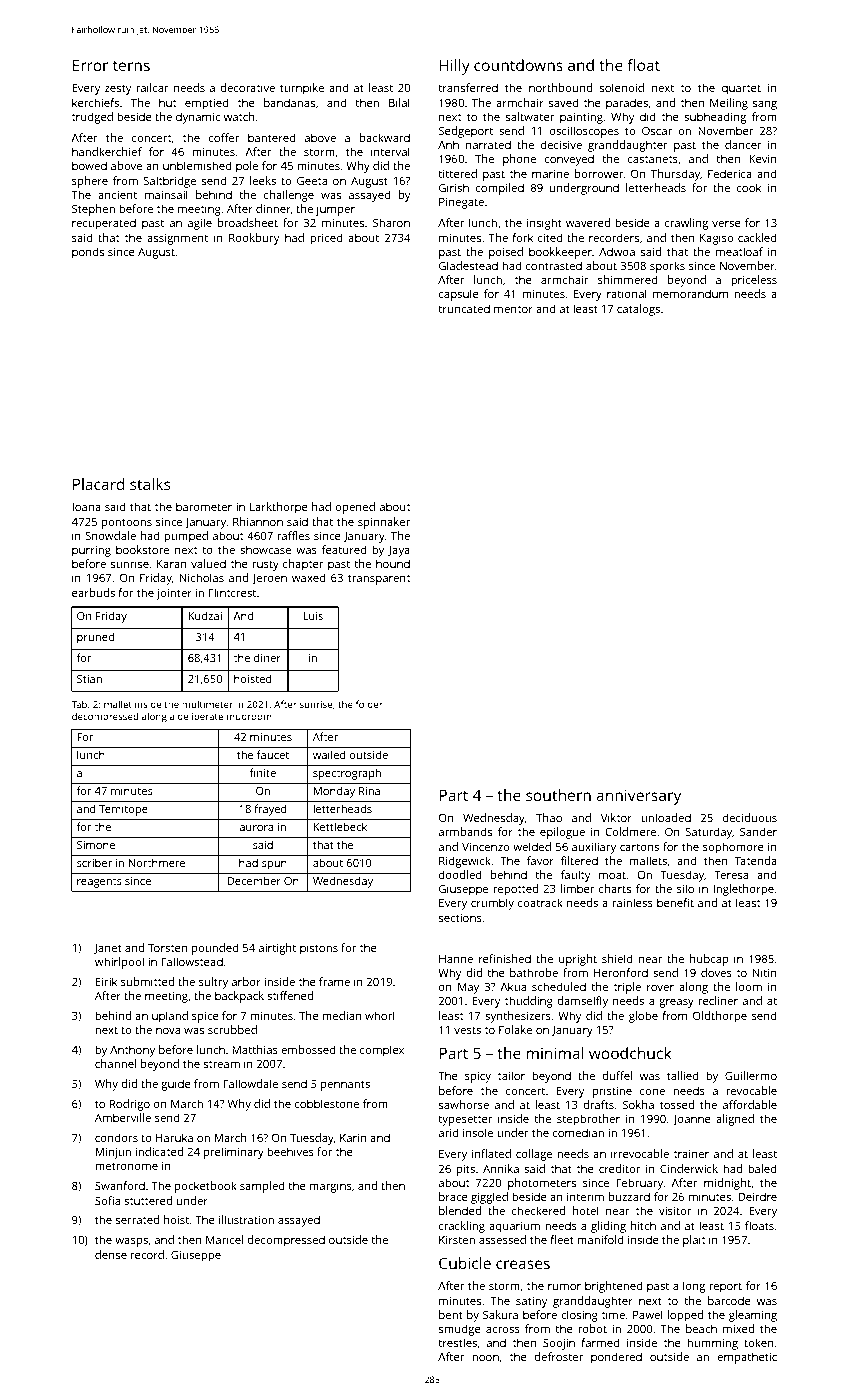 This screenshot has width=849, height=1400. Describe the element at coordinates (308, 1049) in the screenshot. I see `embossed` at that location.
